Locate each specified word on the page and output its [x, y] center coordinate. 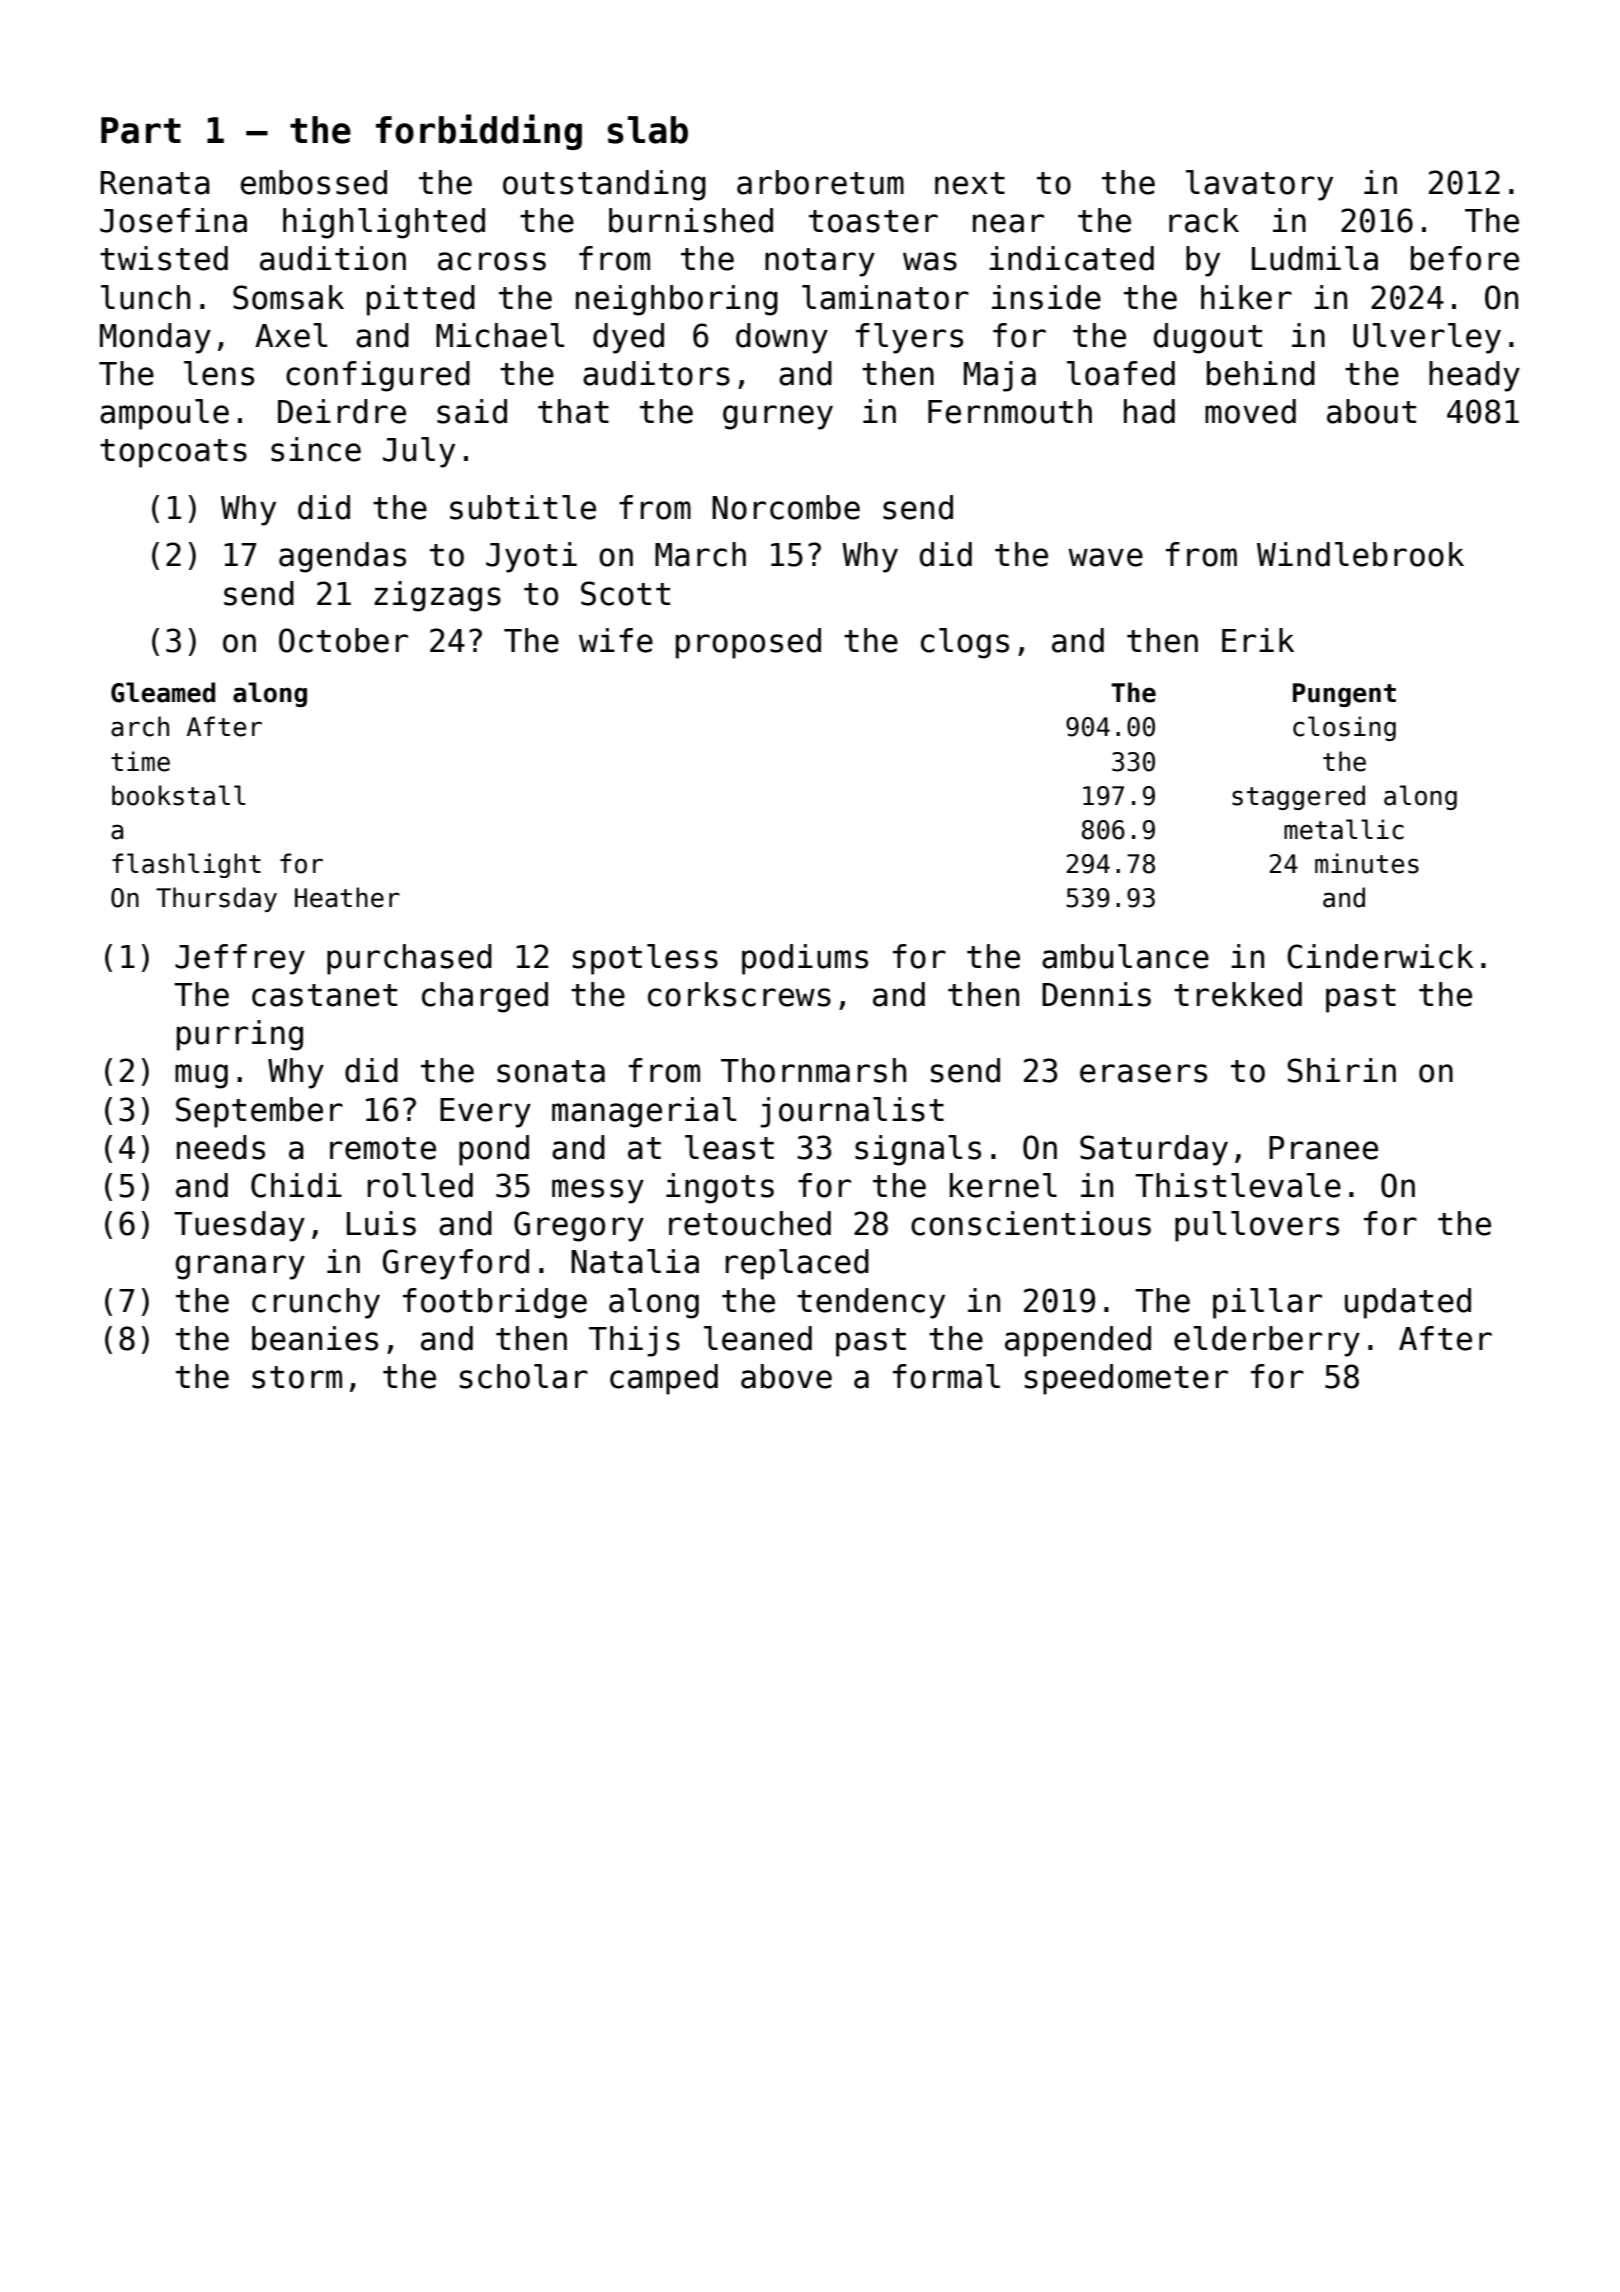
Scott [625, 593]
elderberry [1267, 1341]
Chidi [296, 1185]
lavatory [1259, 185]
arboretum [820, 182]
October [343, 640]
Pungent [1344, 695]
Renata [155, 183]
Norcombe [786, 507]
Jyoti [531, 557]
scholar [524, 1376]
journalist [852, 1112]
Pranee [1323, 1148]
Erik [1258, 640]
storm [297, 1377]
